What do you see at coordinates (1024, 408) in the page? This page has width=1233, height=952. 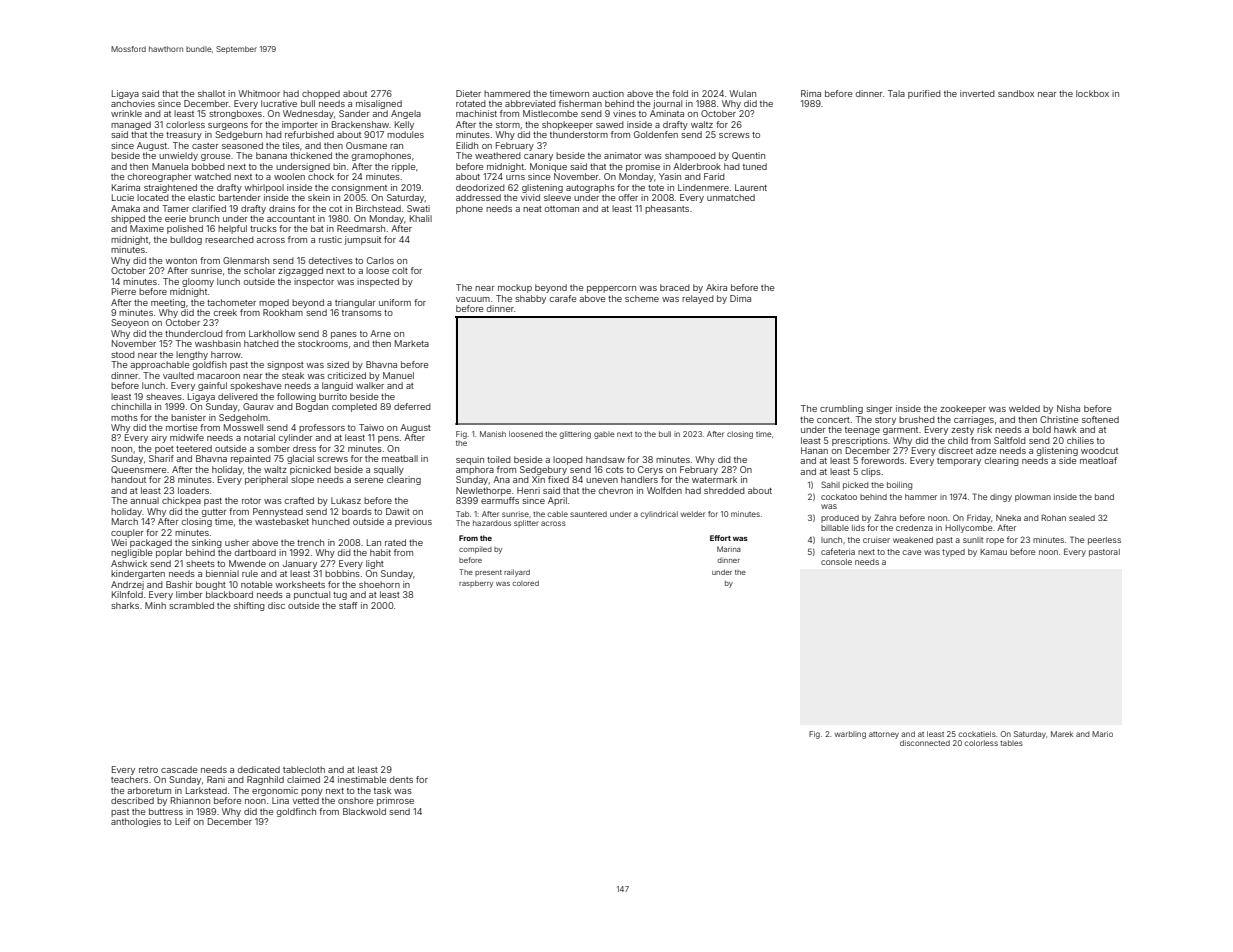 I see `welded` at bounding box center [1024, 408].
